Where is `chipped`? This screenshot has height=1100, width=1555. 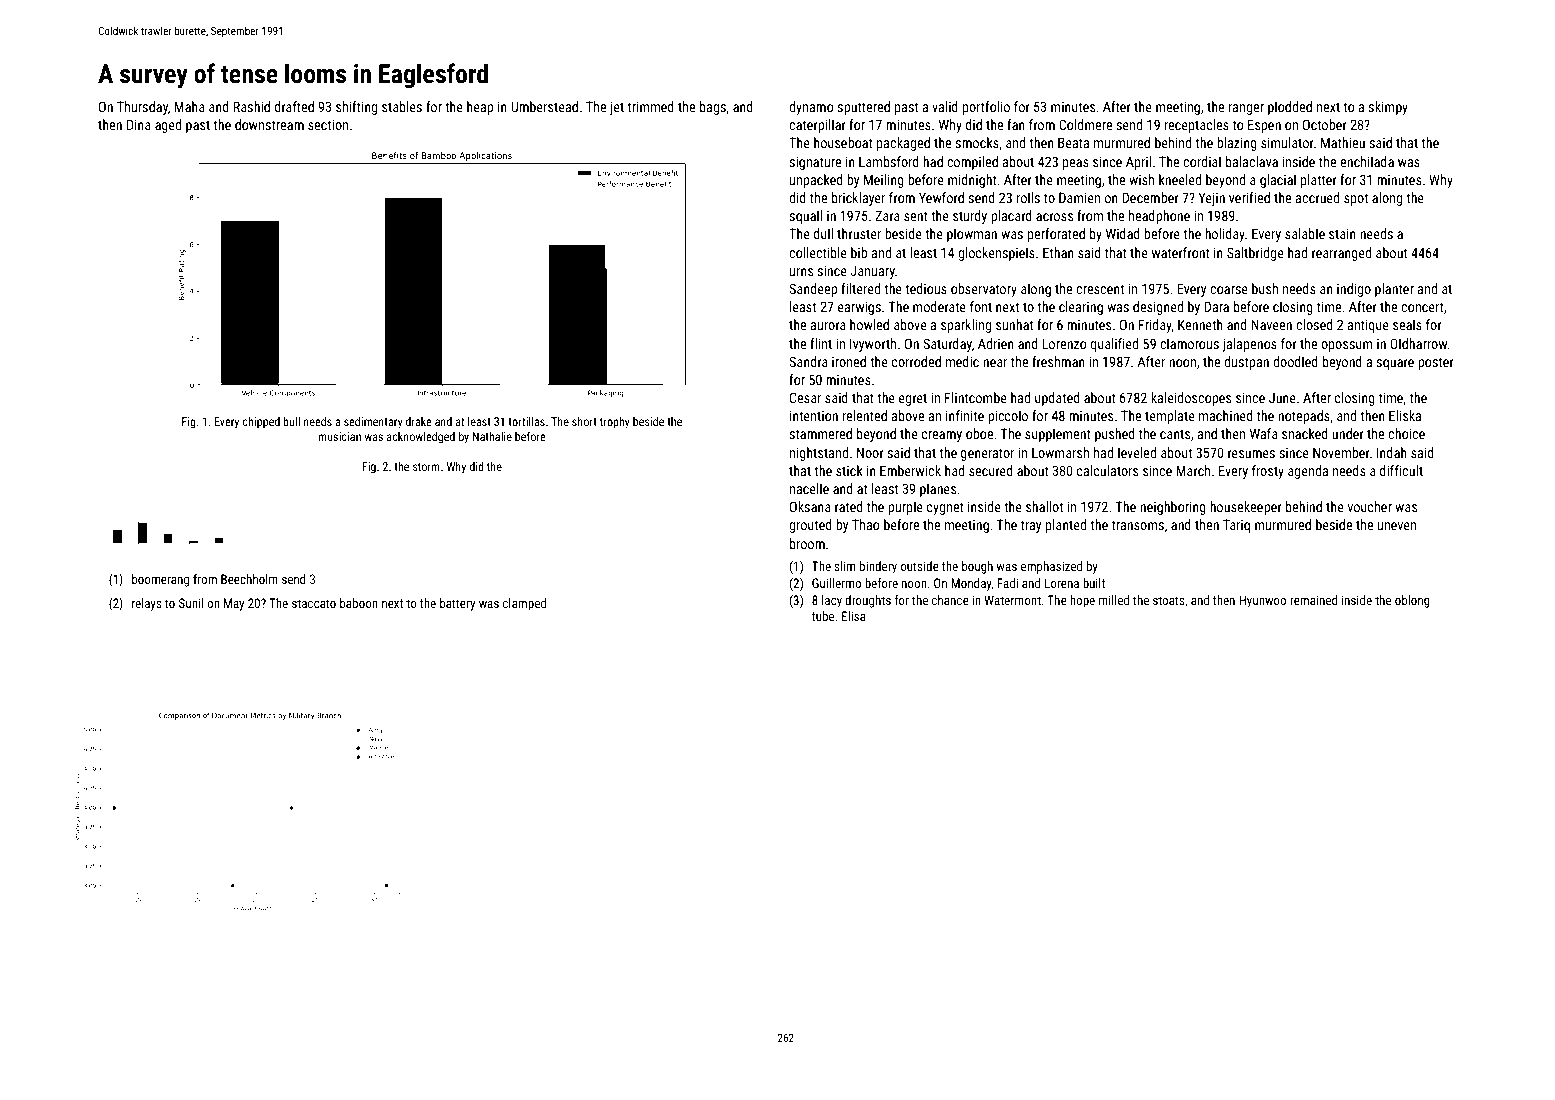
chipped is located at coordinates (261, 423).
